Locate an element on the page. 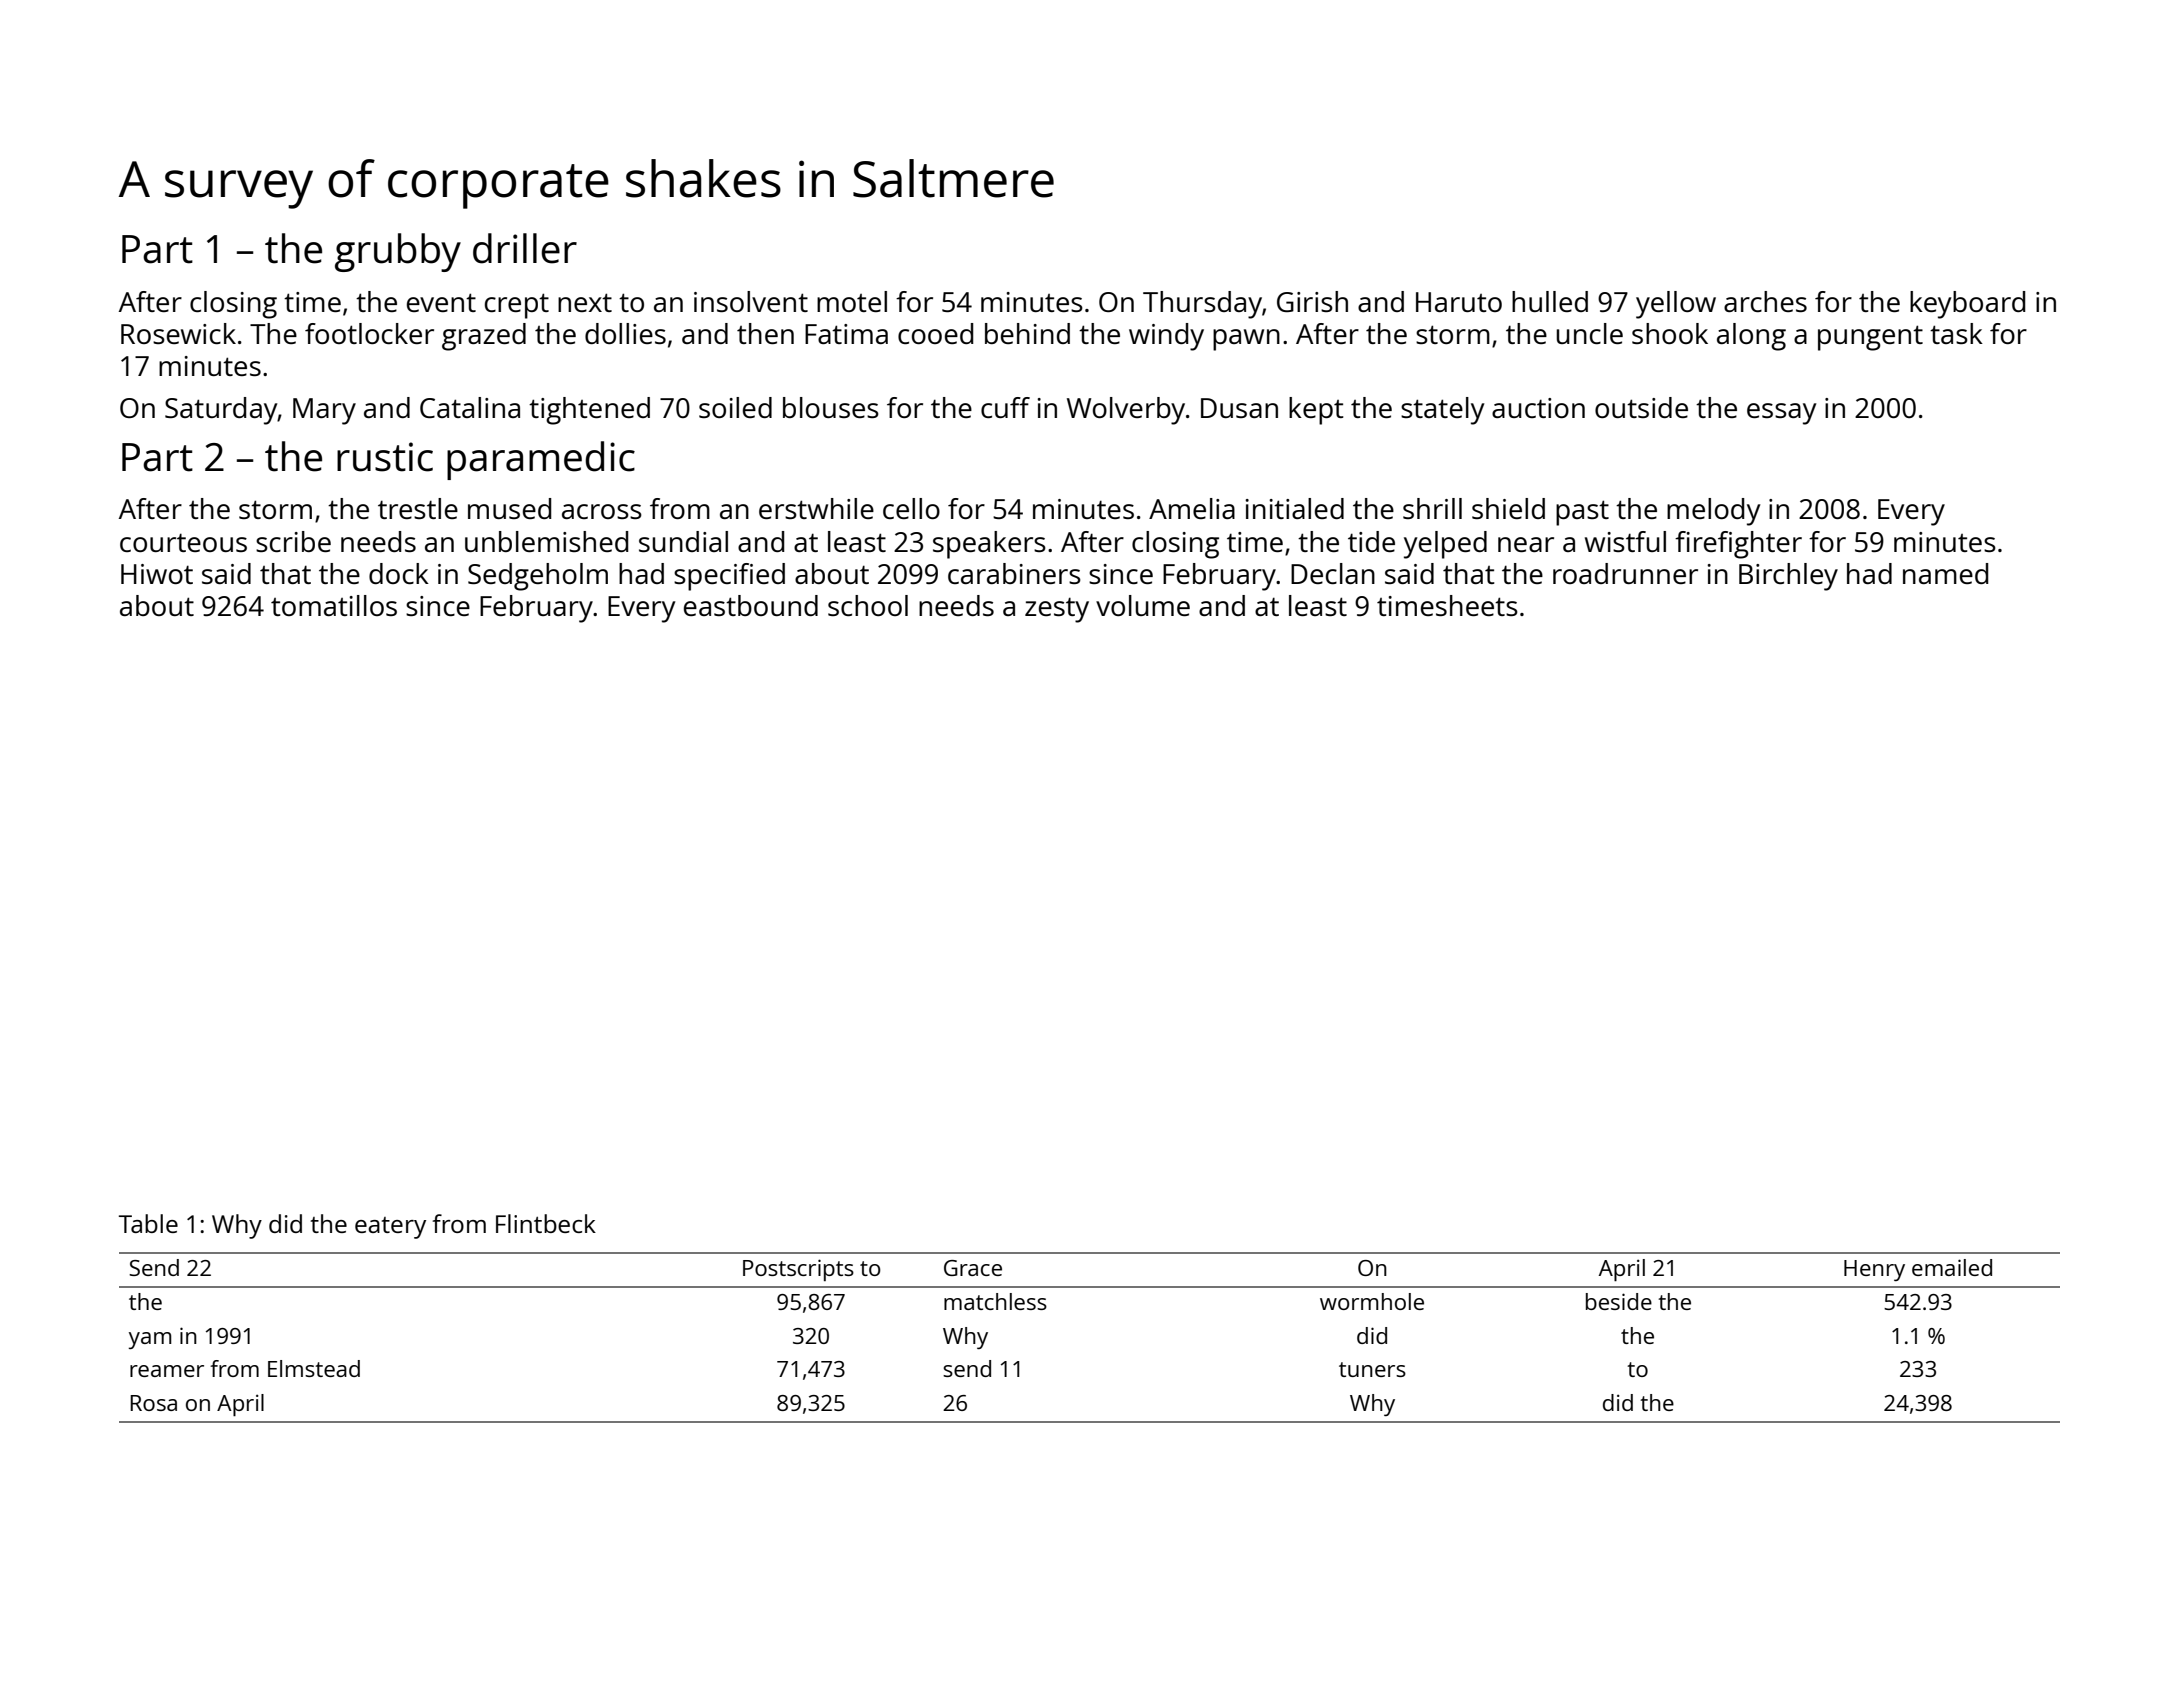 Image resolution: width=2178 pixels, height=1683 pixels. Girish is located at coordinates (1312, 301).
